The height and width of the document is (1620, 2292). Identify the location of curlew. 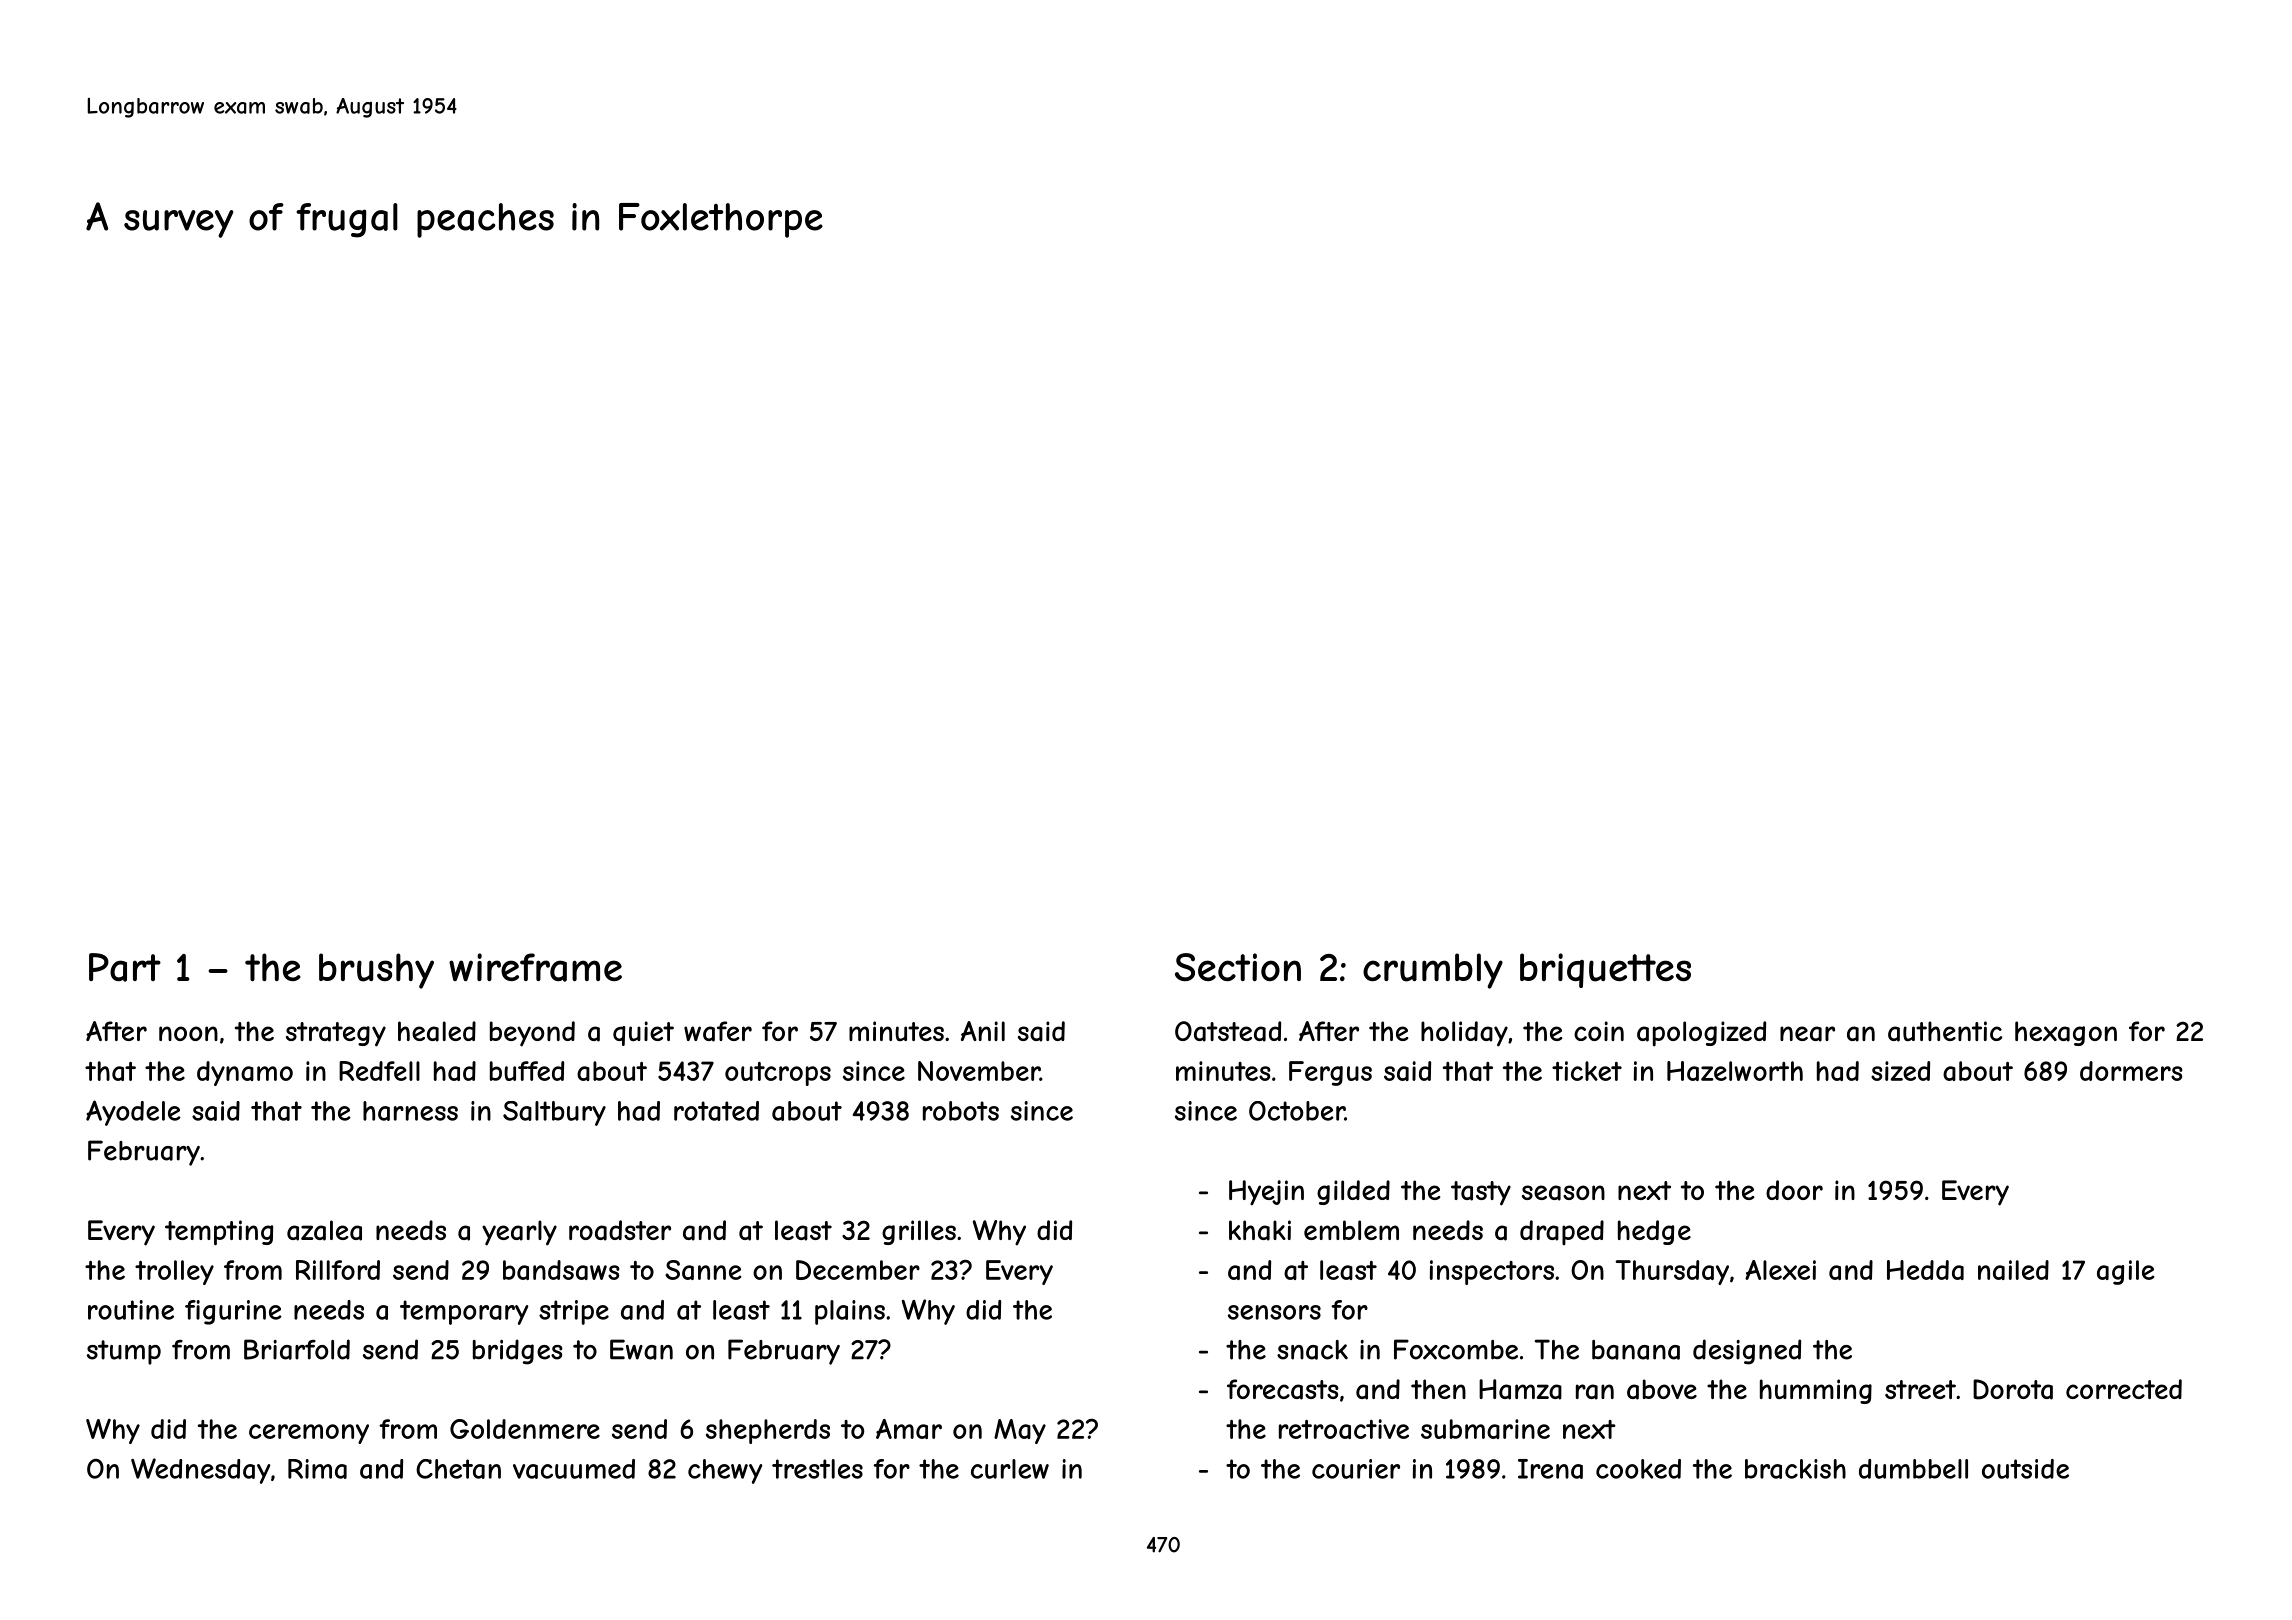
(1010, 1469).
